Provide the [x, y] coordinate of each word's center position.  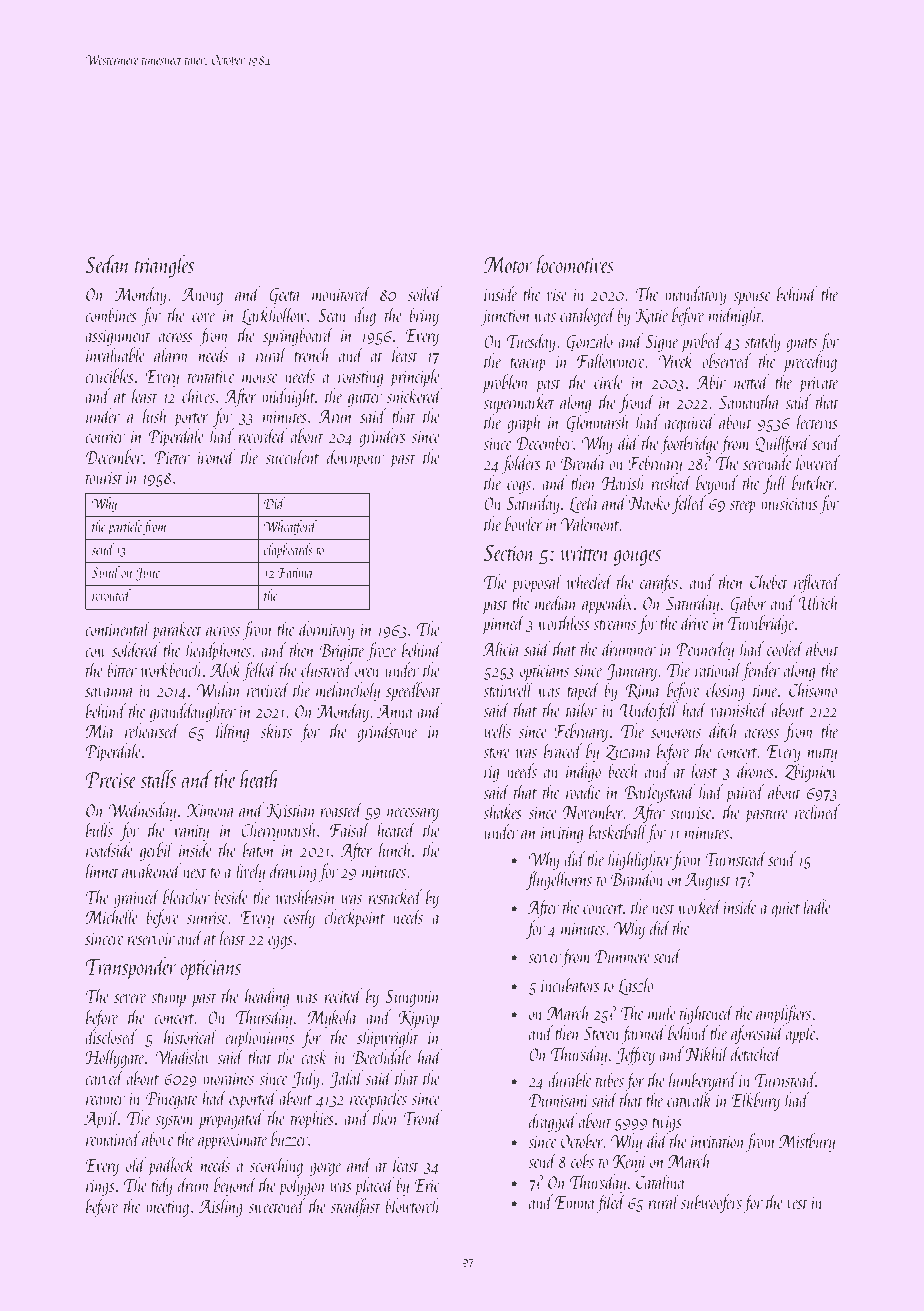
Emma [575, 1202]
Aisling [221, 1207]
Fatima [295, 572]
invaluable [115, 354]
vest [797, 1204]
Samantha [749, 401]
